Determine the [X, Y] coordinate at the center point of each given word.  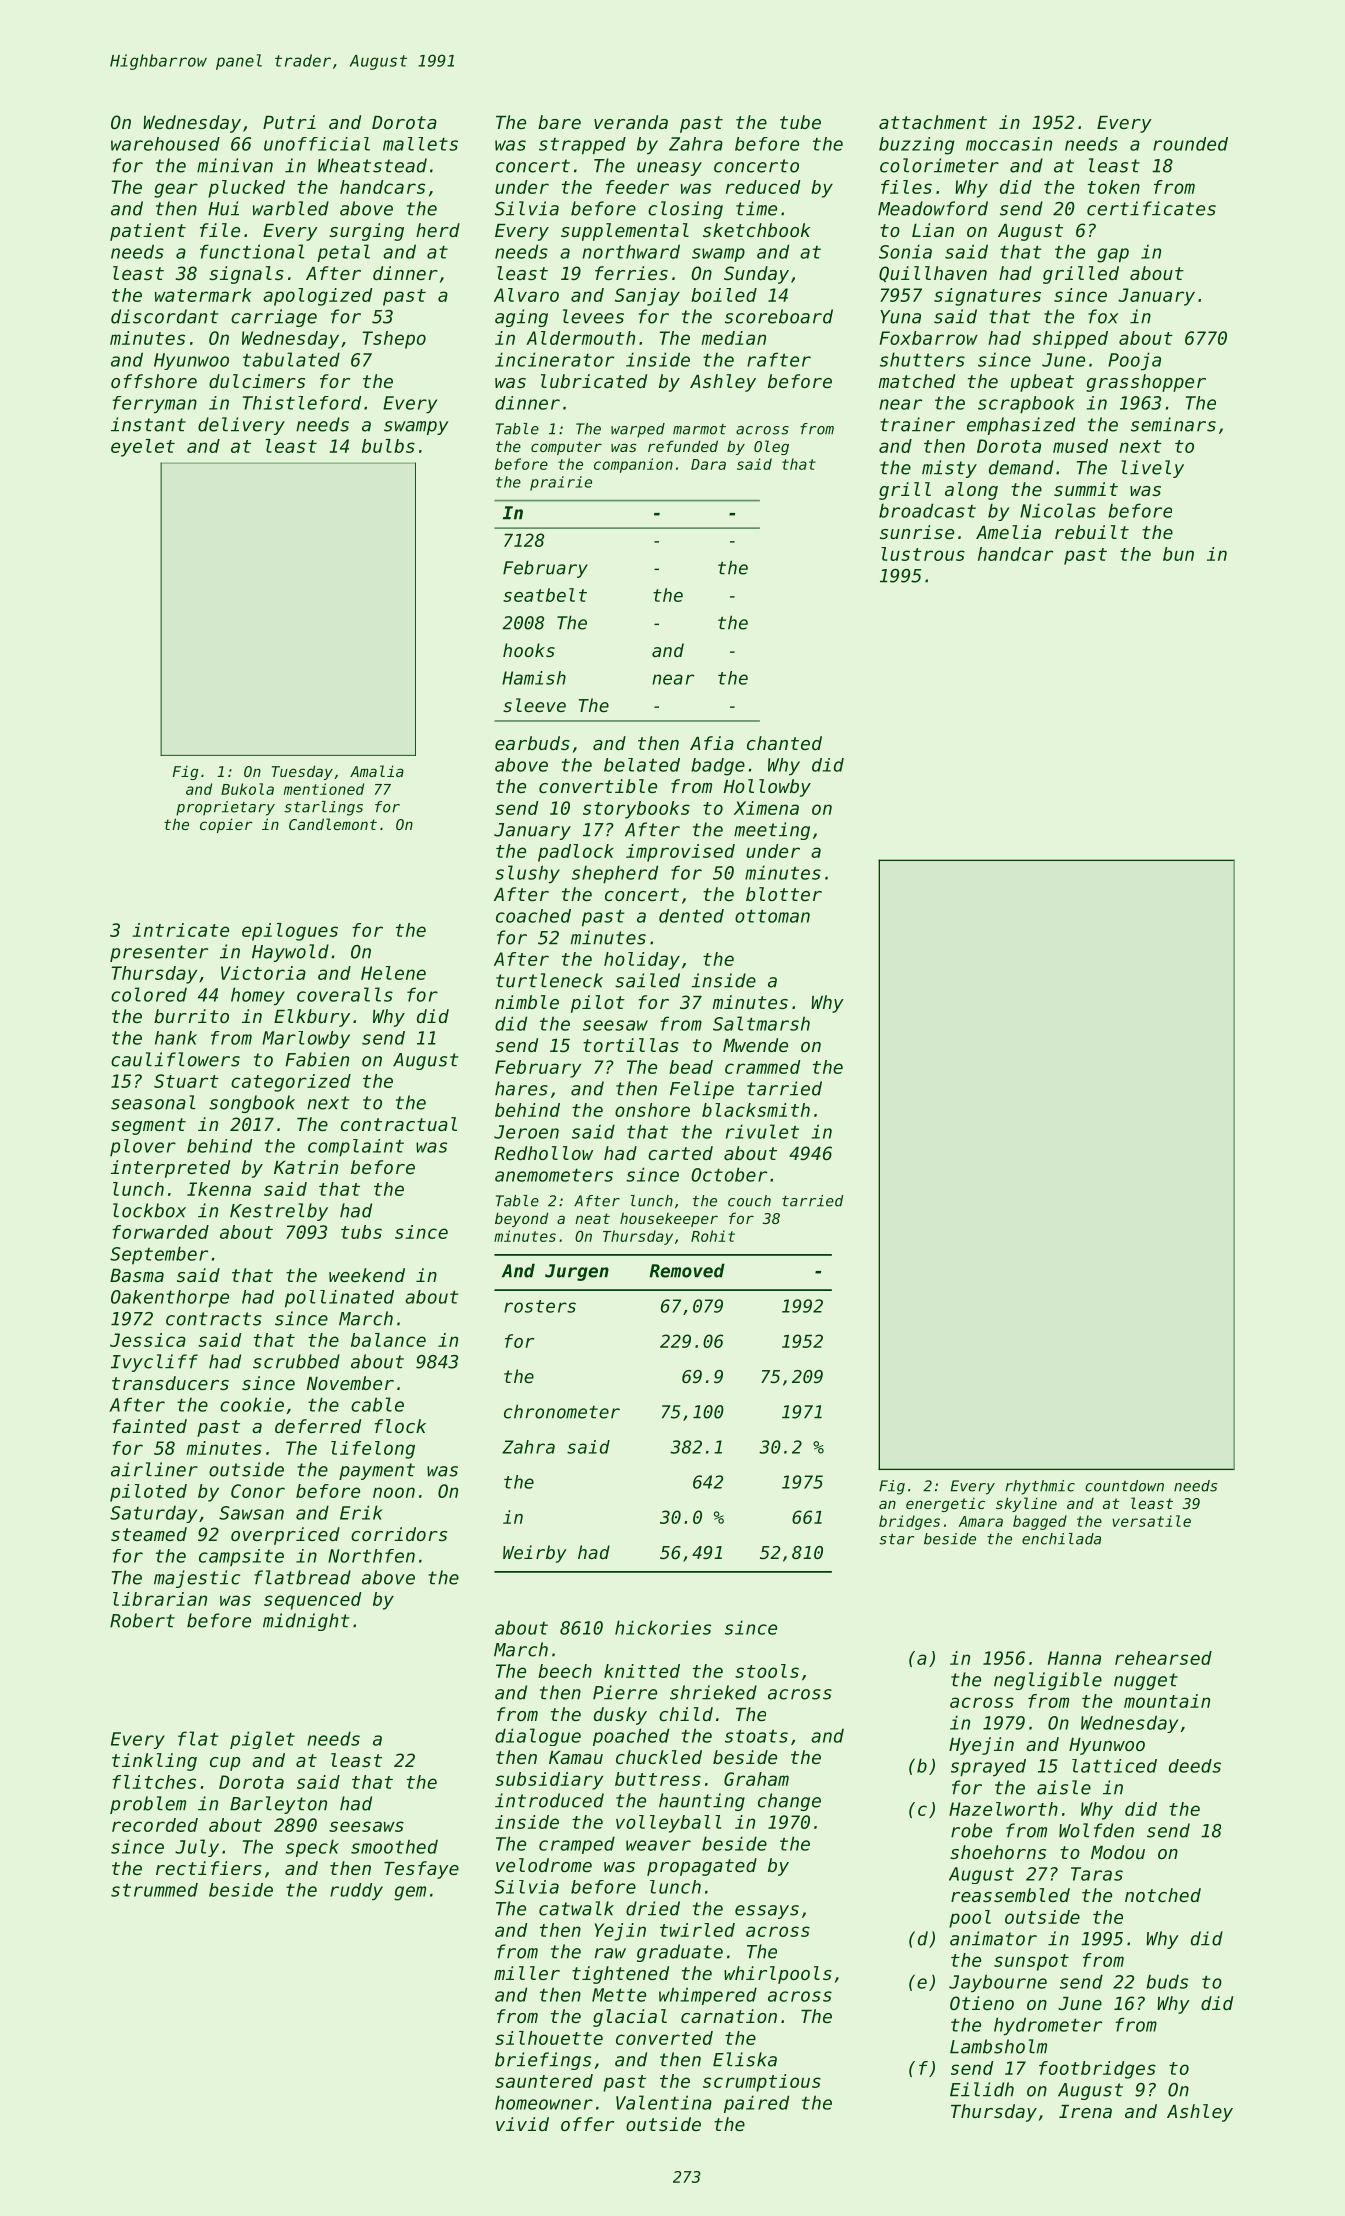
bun [1178, 554]
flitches [154, 1782]
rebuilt [1092, 532]
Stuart [186, 1081]
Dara [708, 464]
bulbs [388, 446]
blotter [784, 894]
